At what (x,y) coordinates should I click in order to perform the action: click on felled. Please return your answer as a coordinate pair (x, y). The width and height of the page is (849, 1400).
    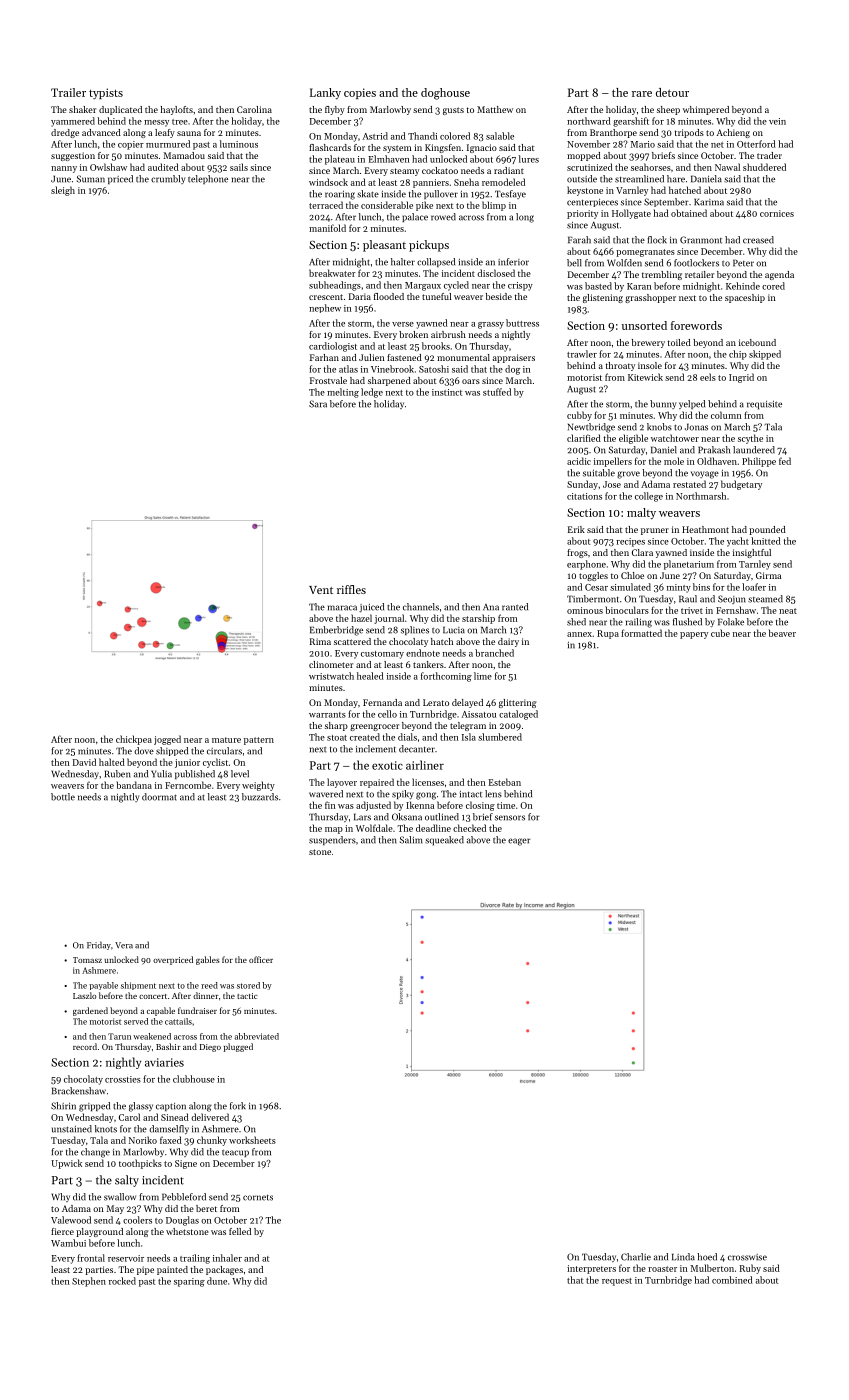
    Looking at the image, I should click on (240, 1231).
